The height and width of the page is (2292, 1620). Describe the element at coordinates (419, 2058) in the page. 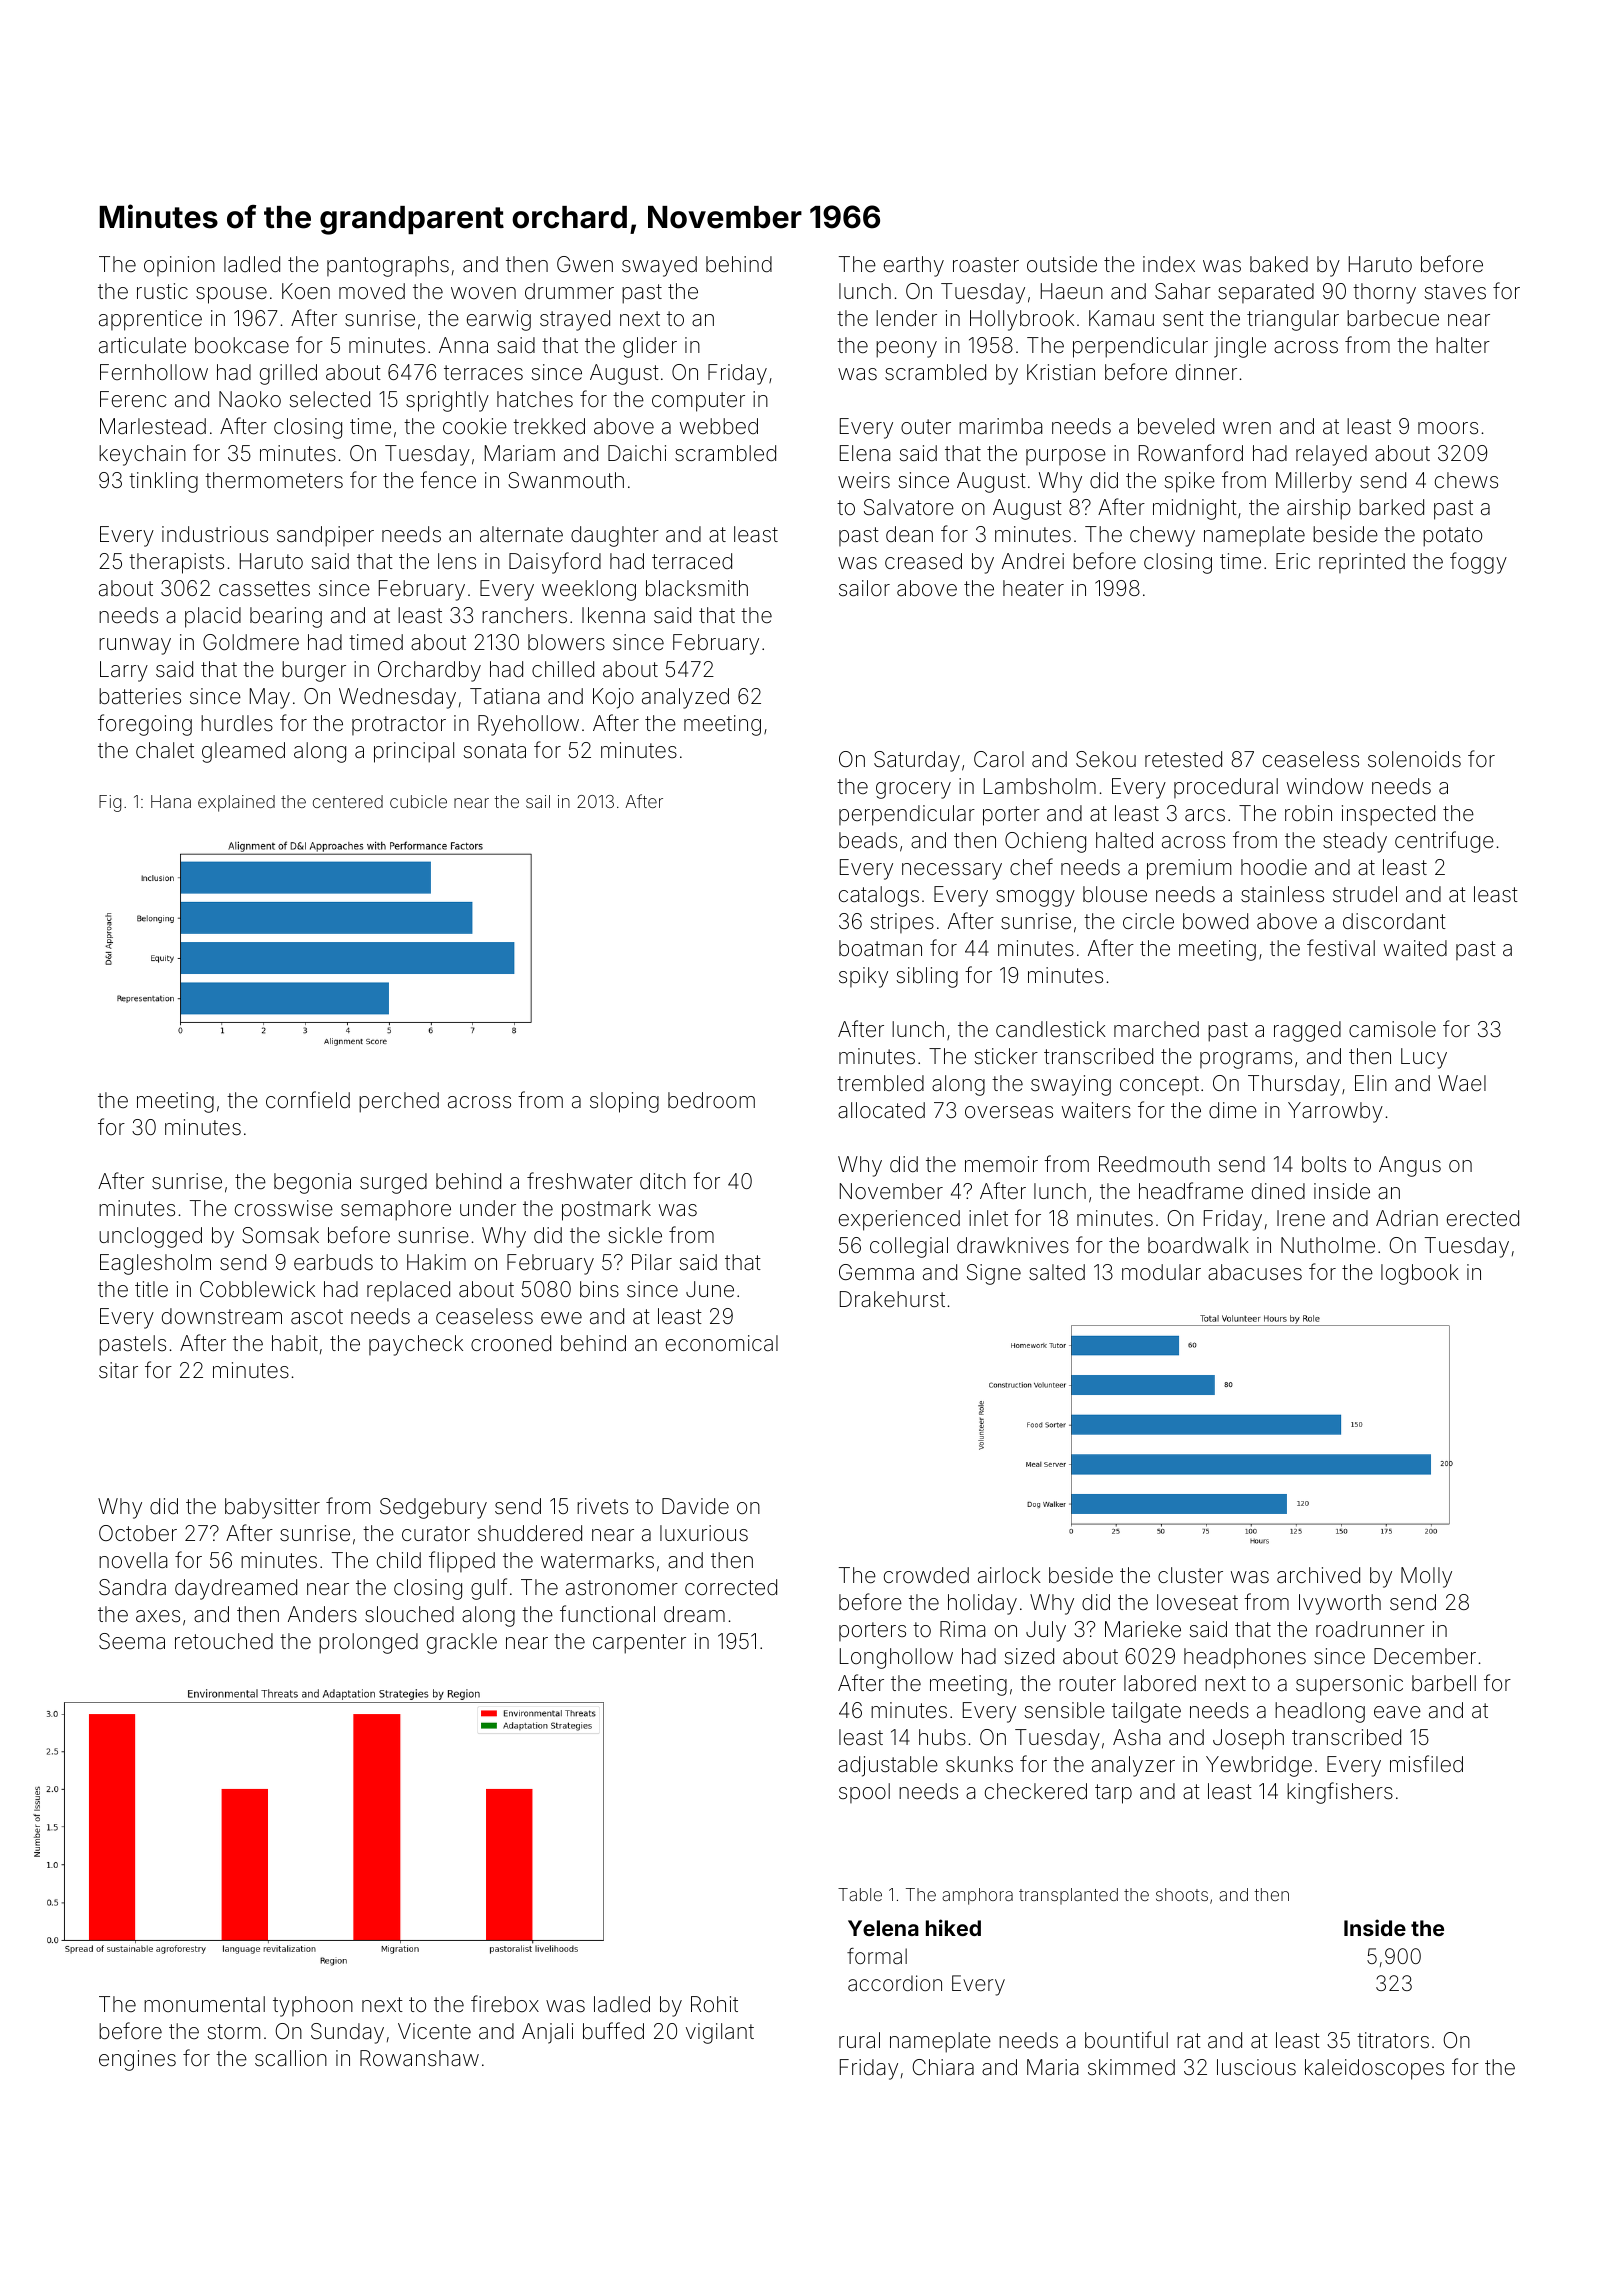

I see `Rowanshaw` at that location.
